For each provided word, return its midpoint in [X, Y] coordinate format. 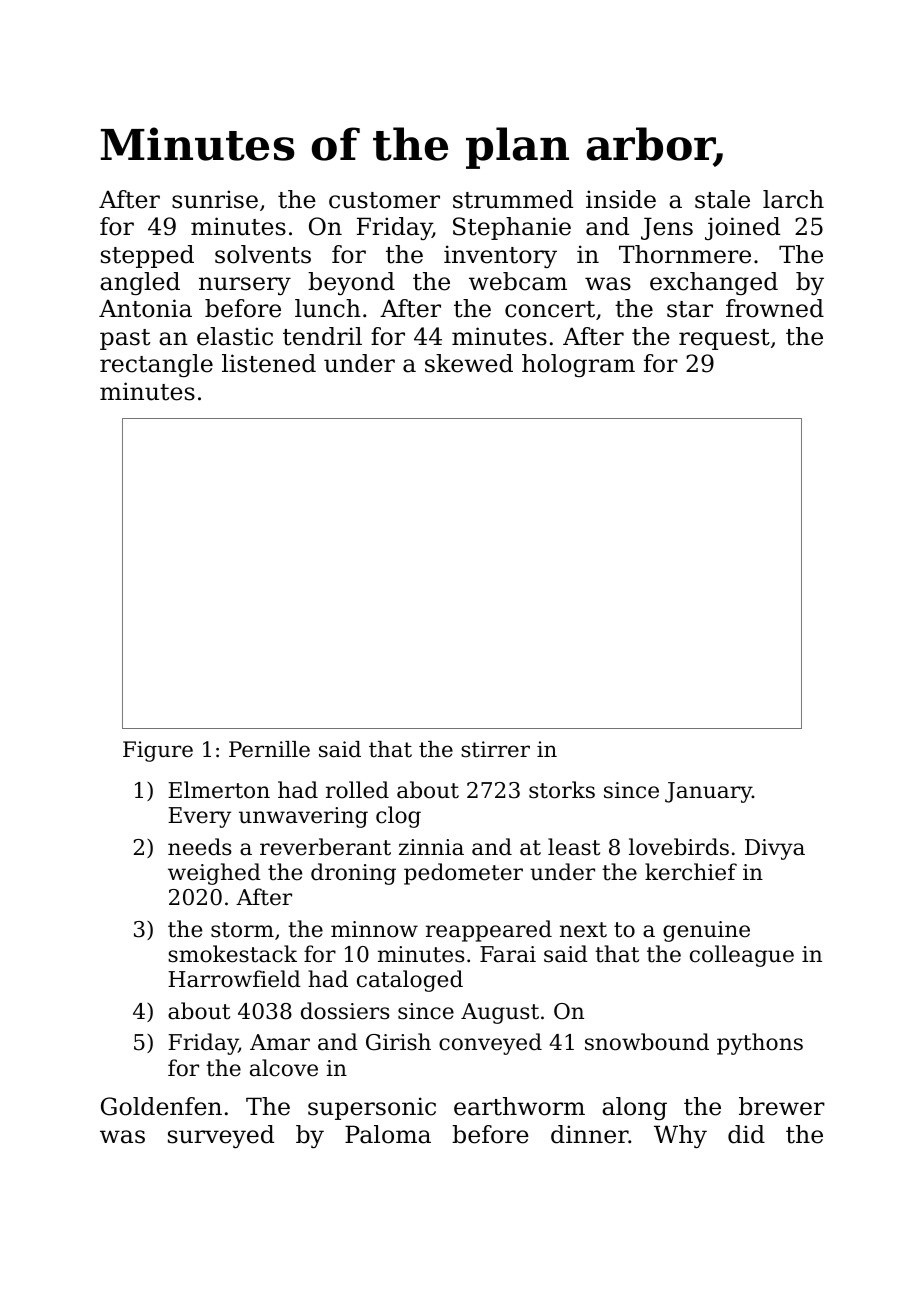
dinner [589, 1134]
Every [199, 817]
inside [621, 199]
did [746, 1134]
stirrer [495, 749]
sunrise [215, 199]
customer [384, 200]
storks [562, 790]
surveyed [221, 1136]
